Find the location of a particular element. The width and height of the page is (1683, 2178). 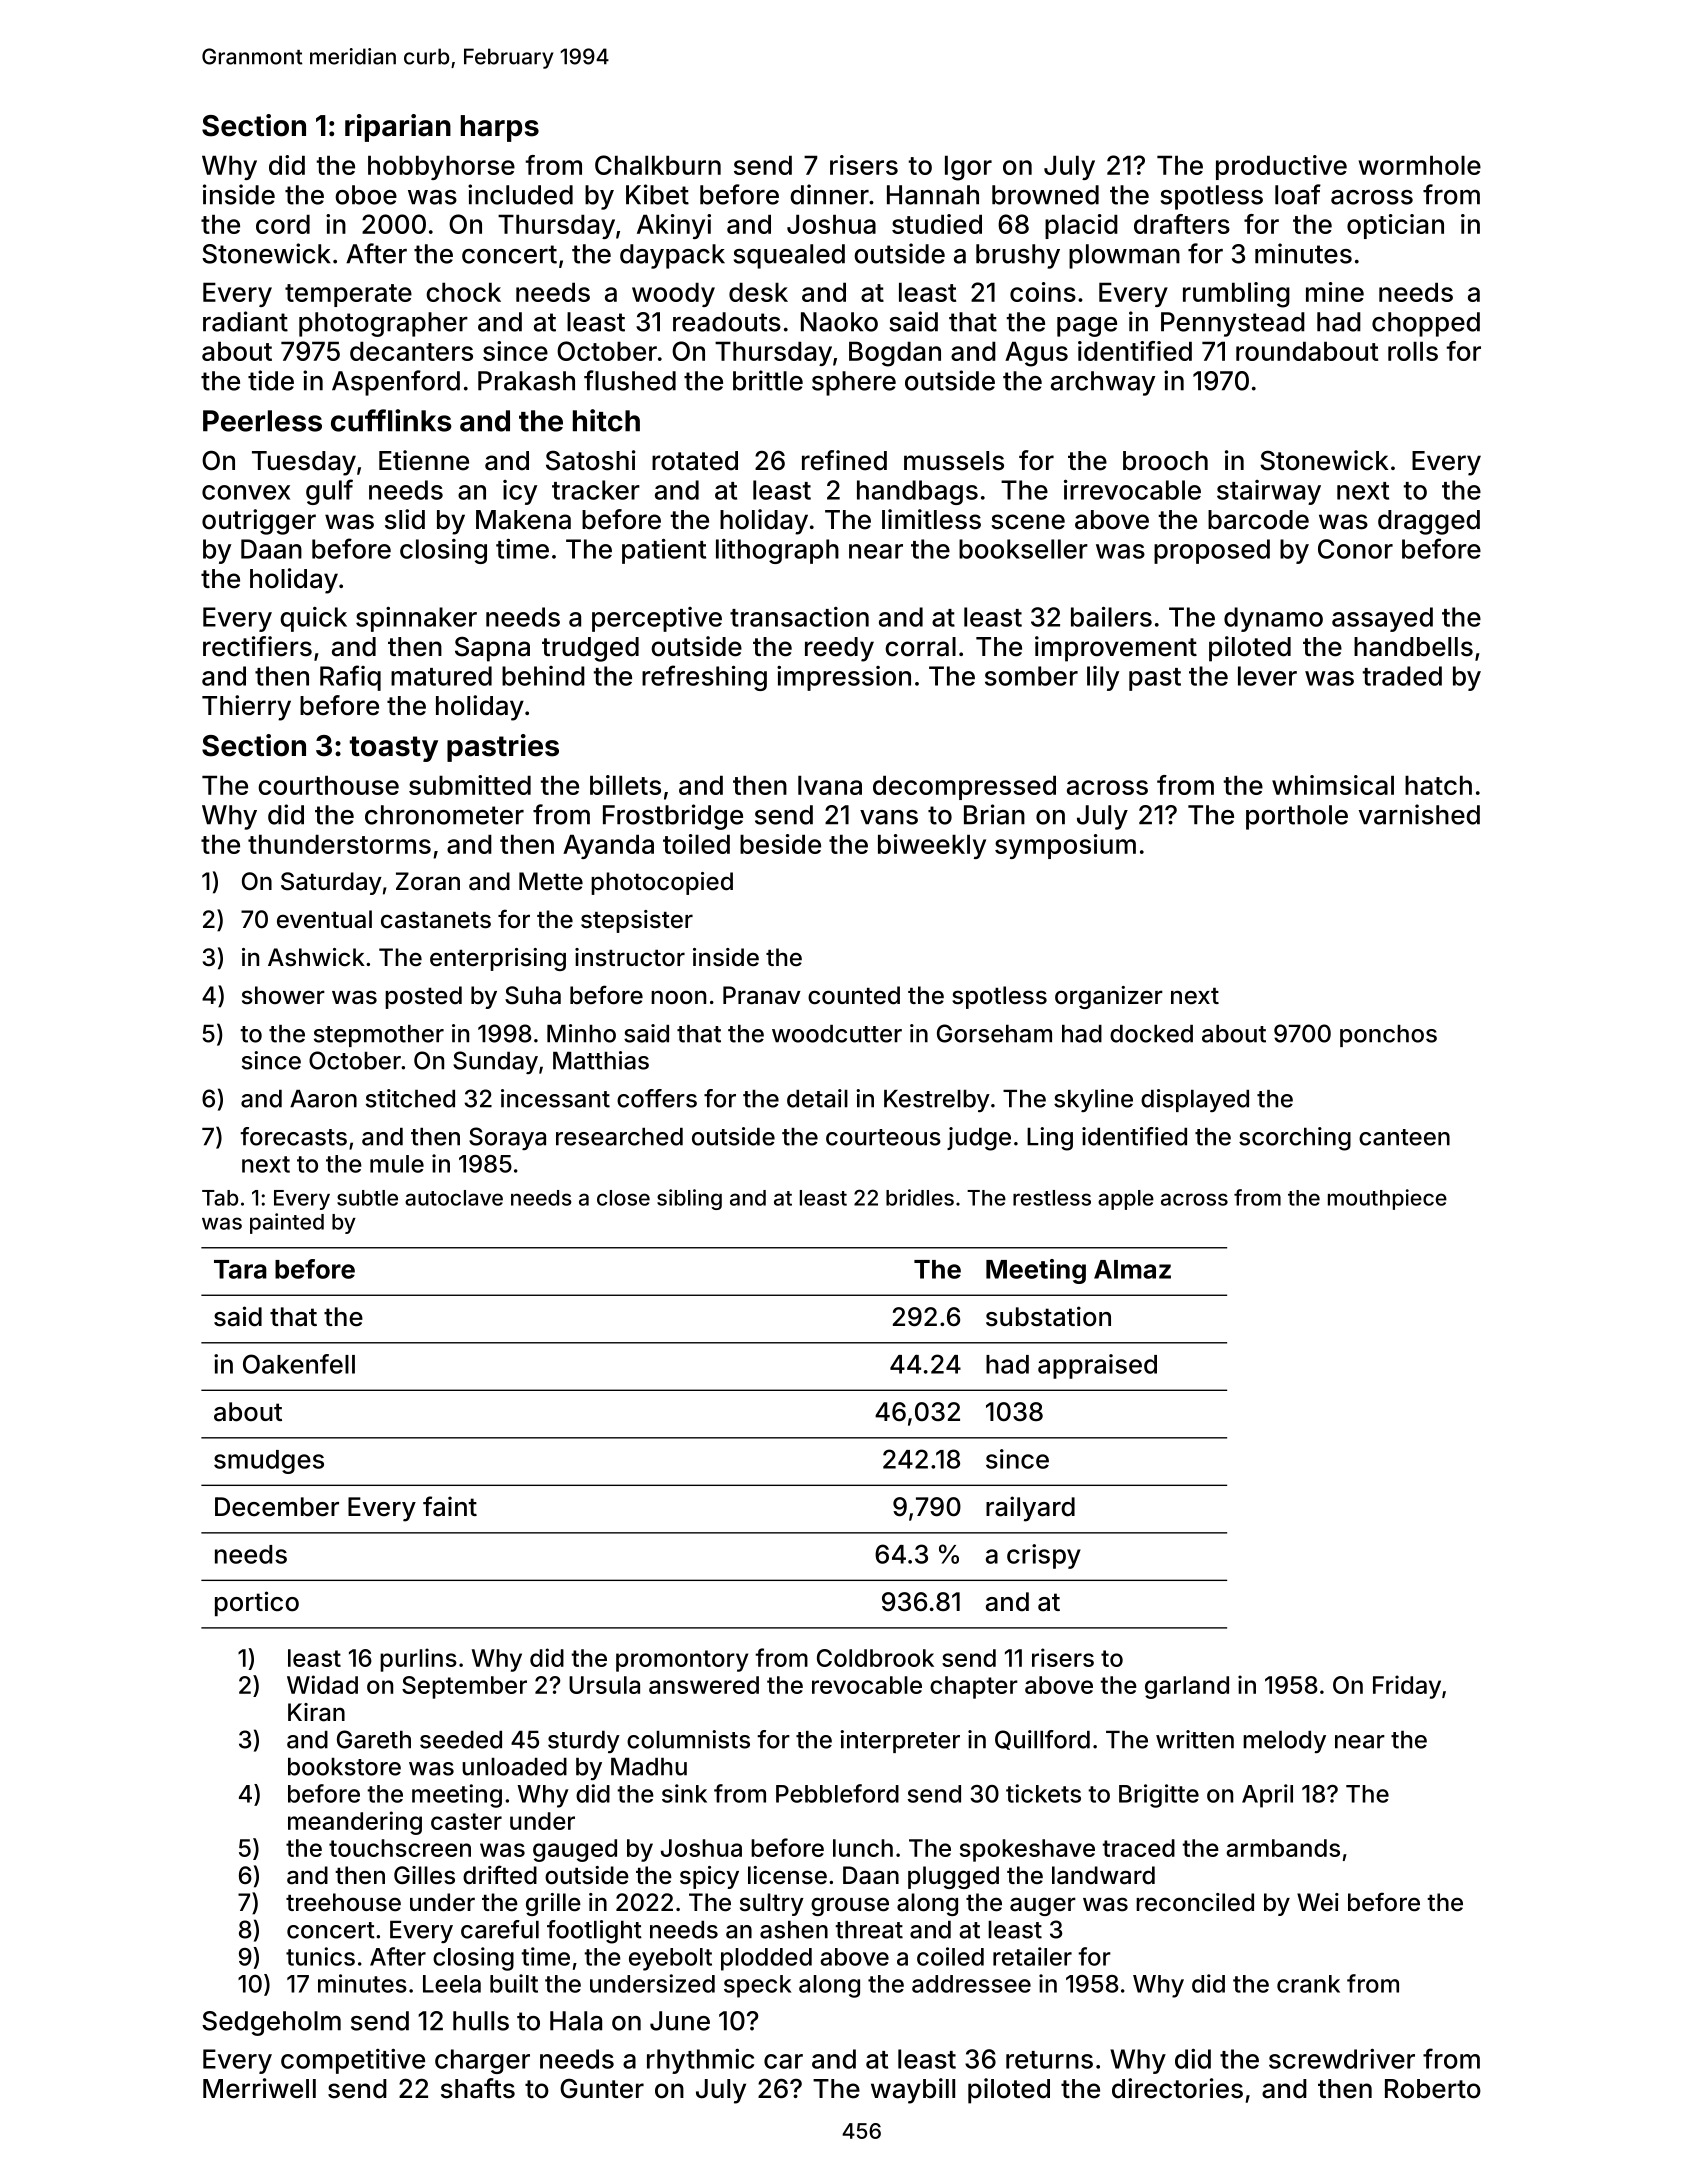

Chalkburn is located at coordinates (658, 165).
